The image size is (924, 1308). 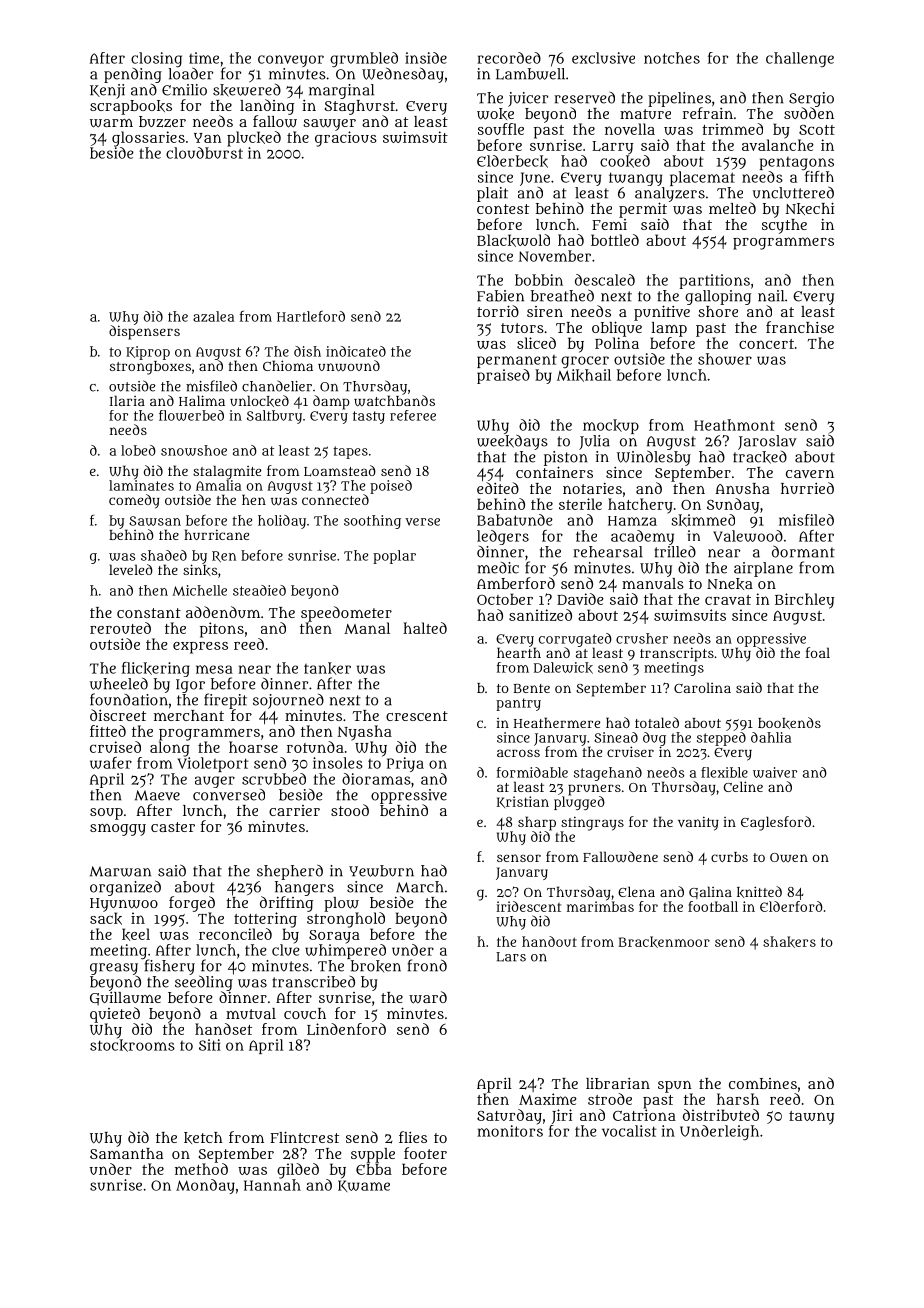 What do you see at coordinates (734, 425) in the image?
I see `Heathmont` at bounding box center [734, 425].
